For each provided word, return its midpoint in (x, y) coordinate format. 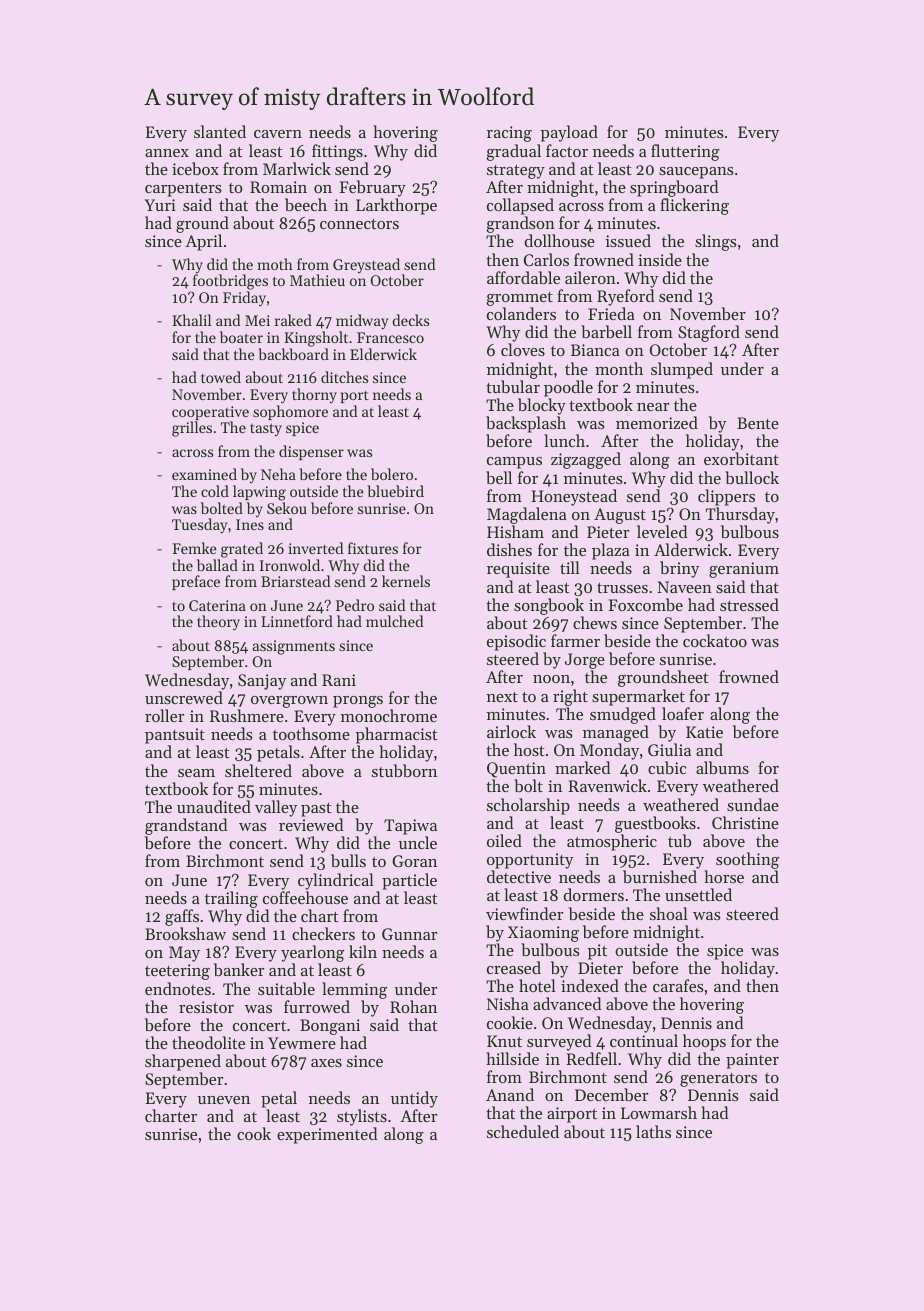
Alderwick (691, 549)
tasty (266, 429)
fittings (337, 152)
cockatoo (715, 640)
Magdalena (527, 515)
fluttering (685, 152)
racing (509, 134)
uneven (224, 1100)
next (502, 697)
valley (276, 808)
